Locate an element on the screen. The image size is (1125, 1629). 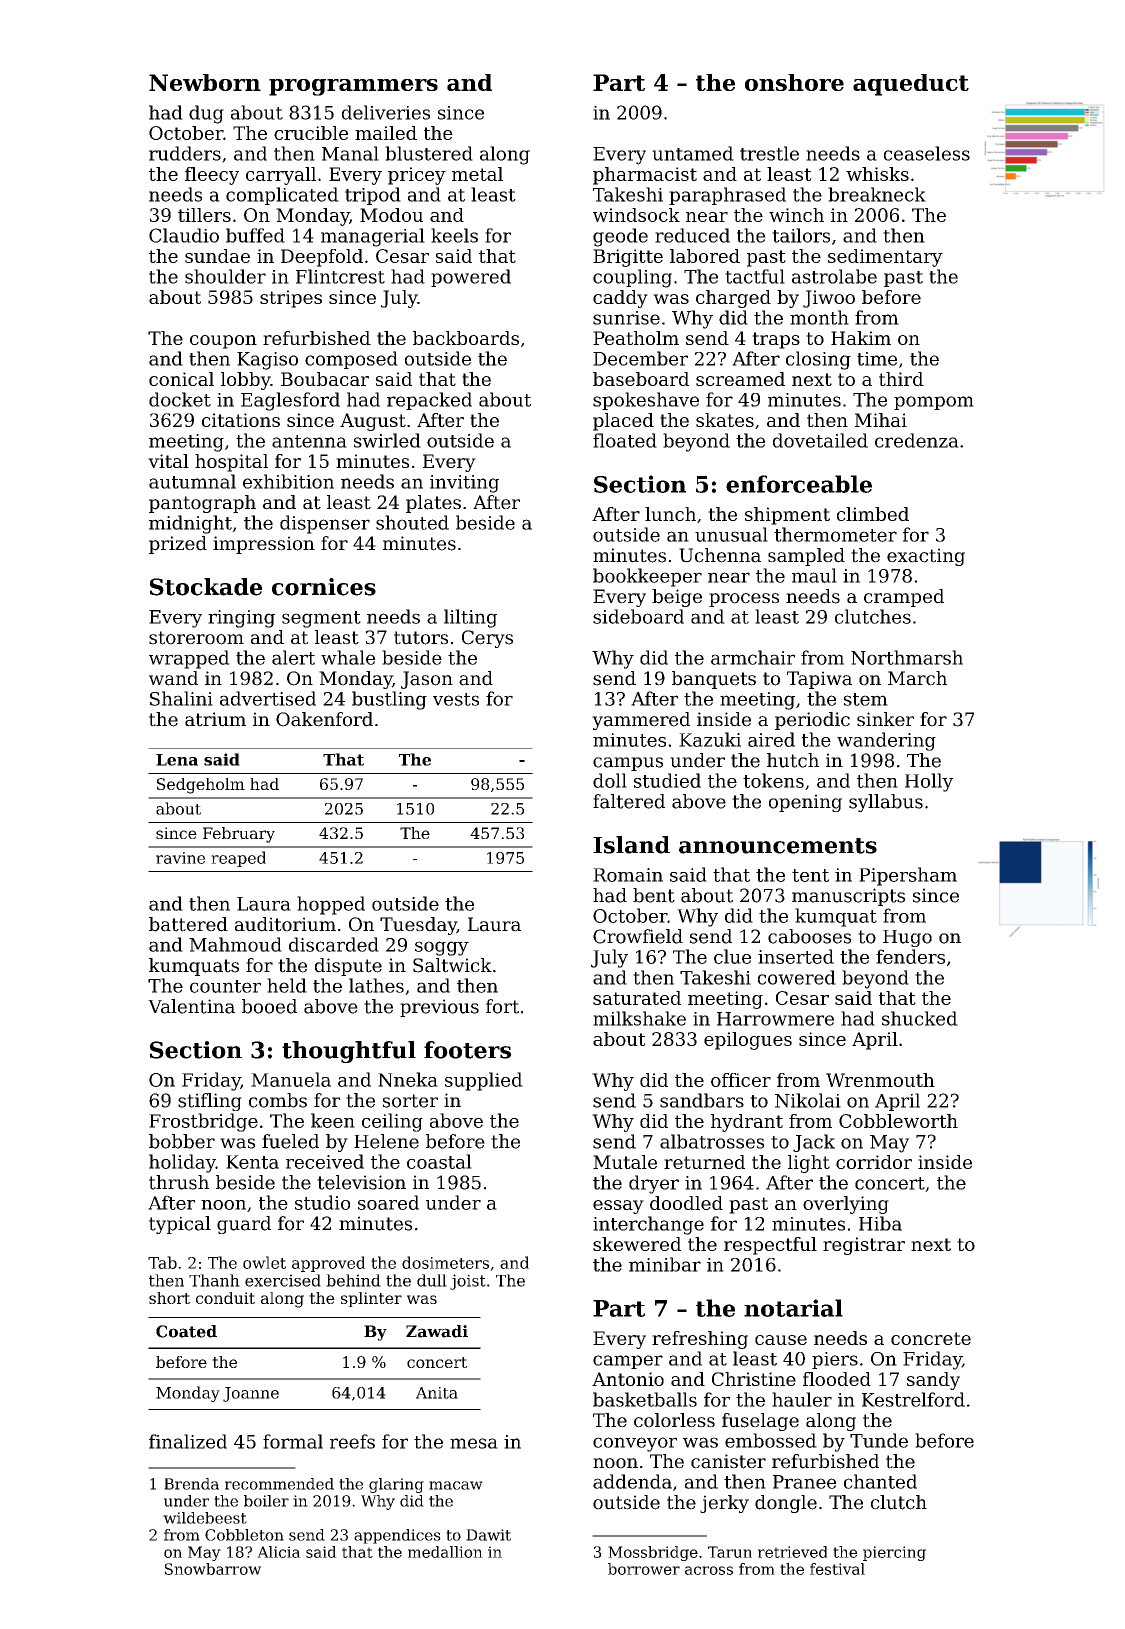
storeroom is located at coordinates (196, 638).
